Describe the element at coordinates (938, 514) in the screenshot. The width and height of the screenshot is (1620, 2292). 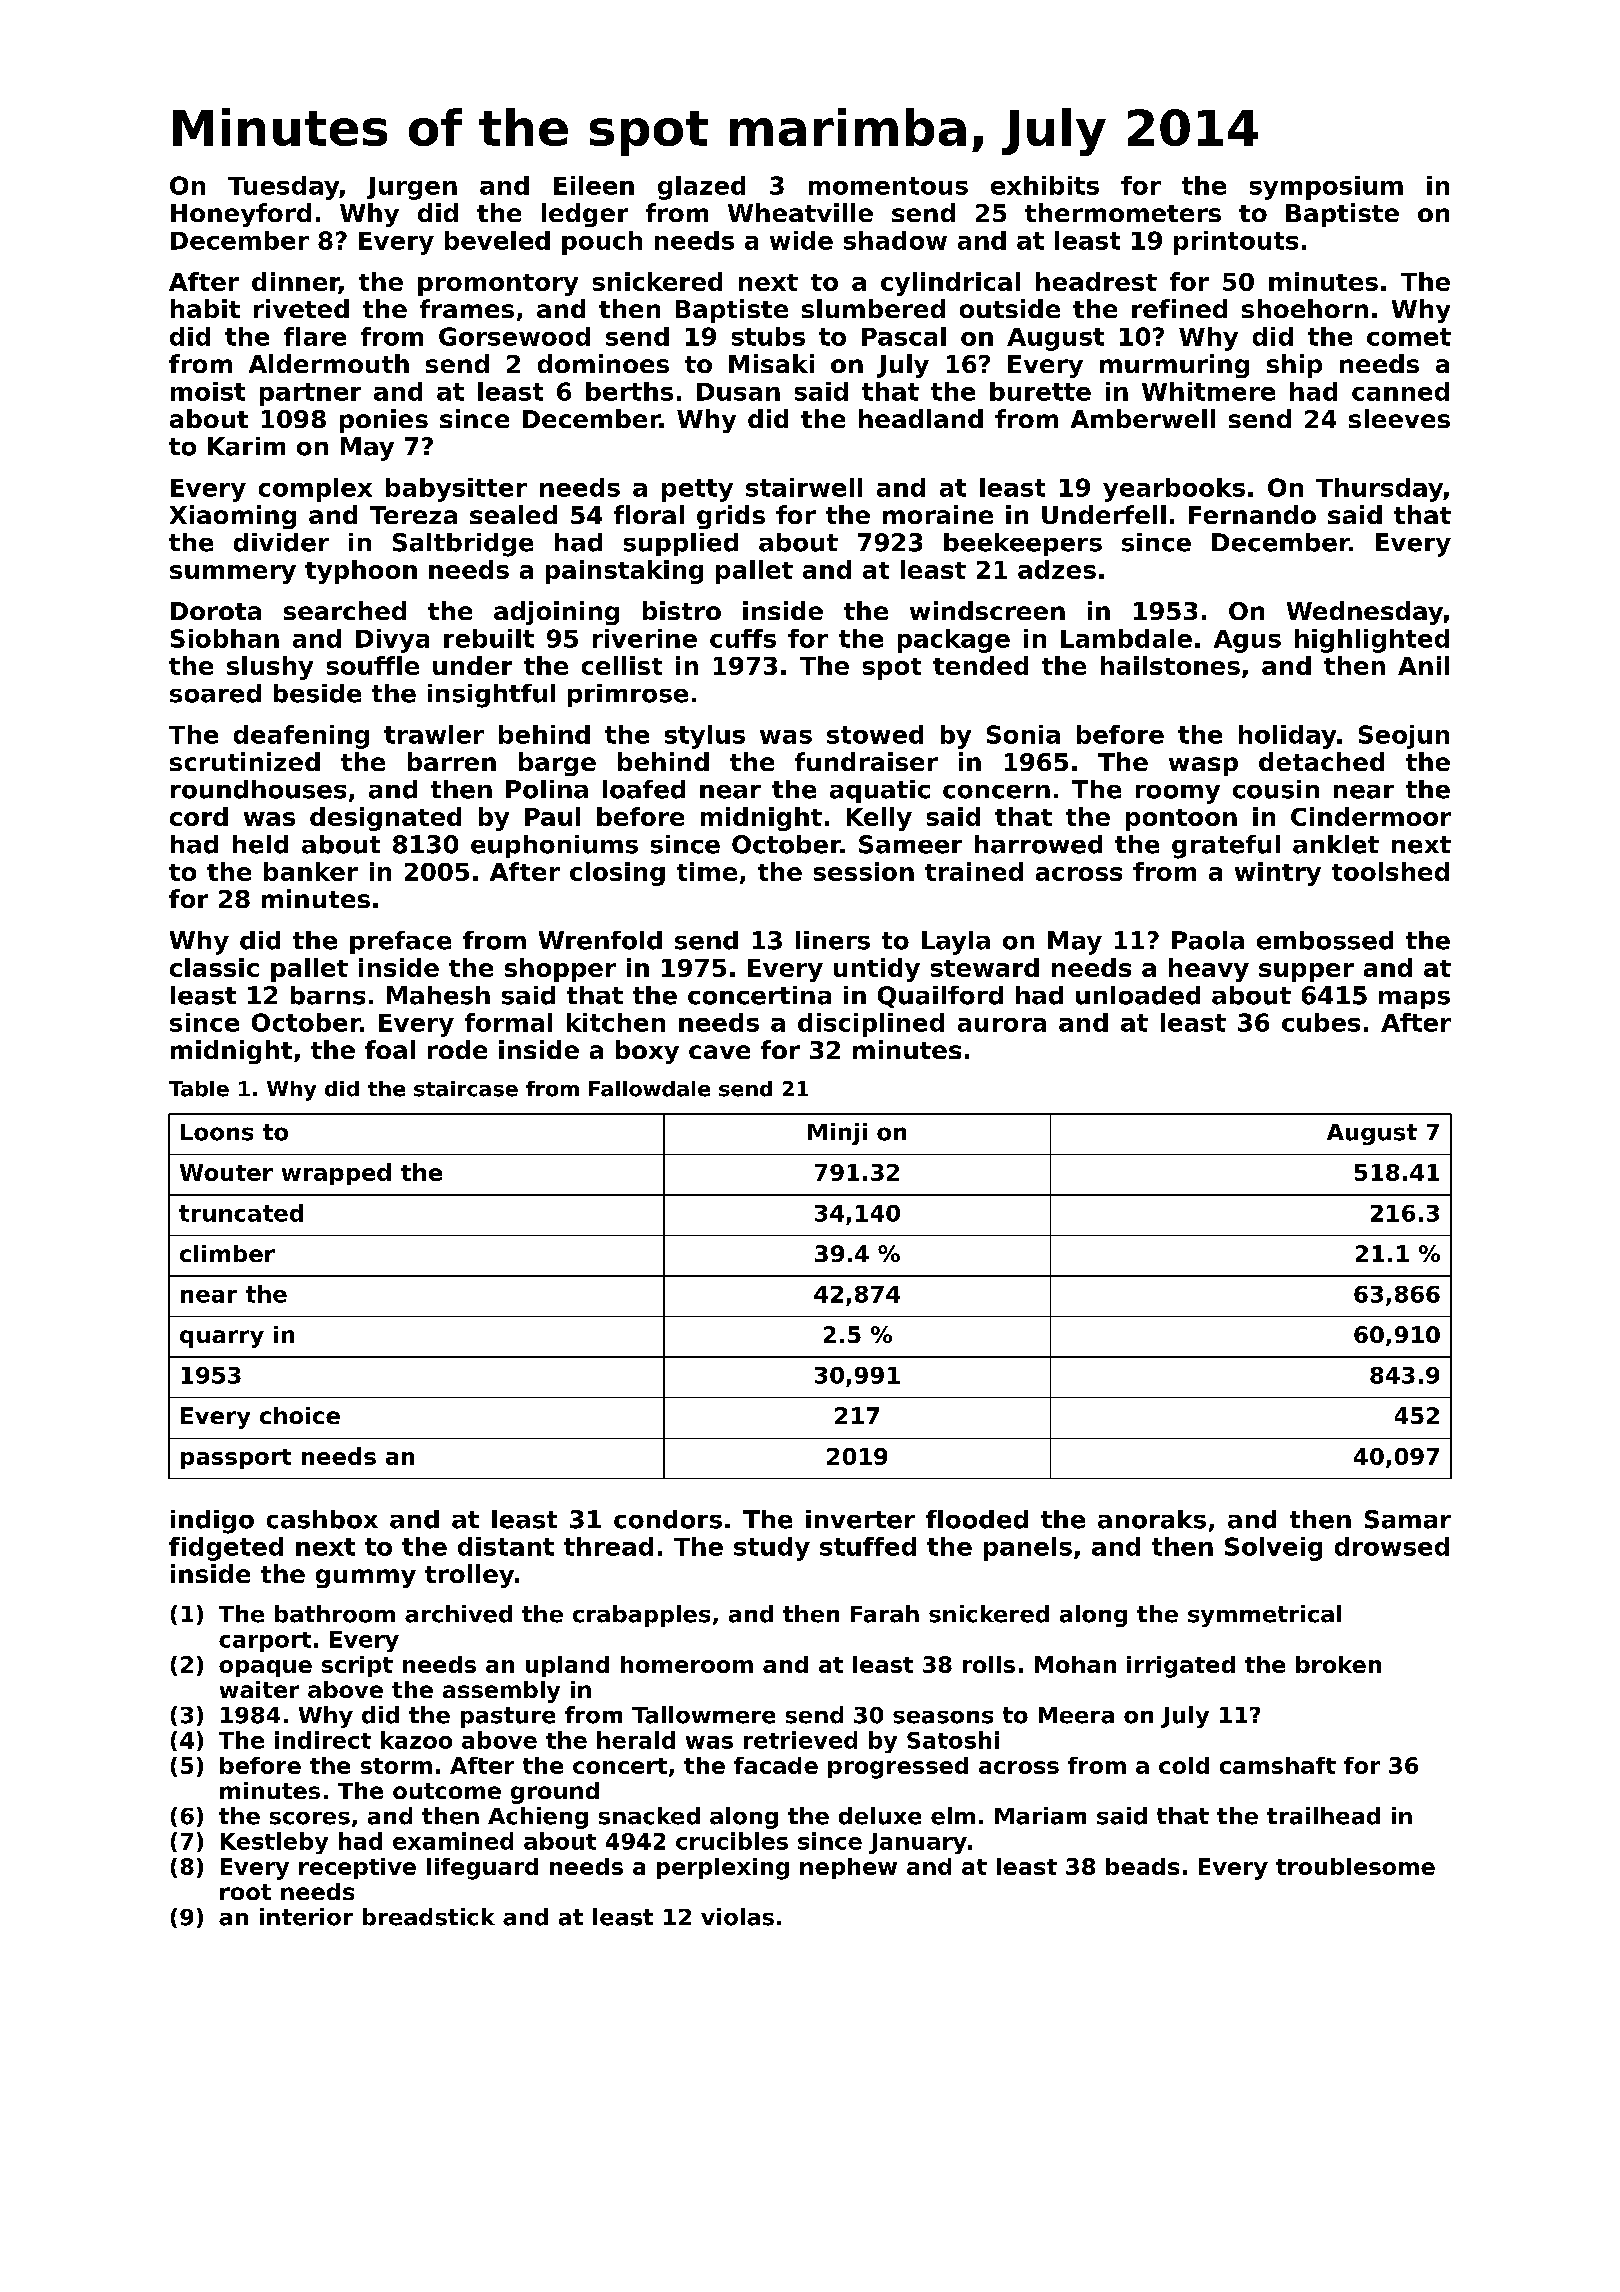
I see `moraine` at that location.
